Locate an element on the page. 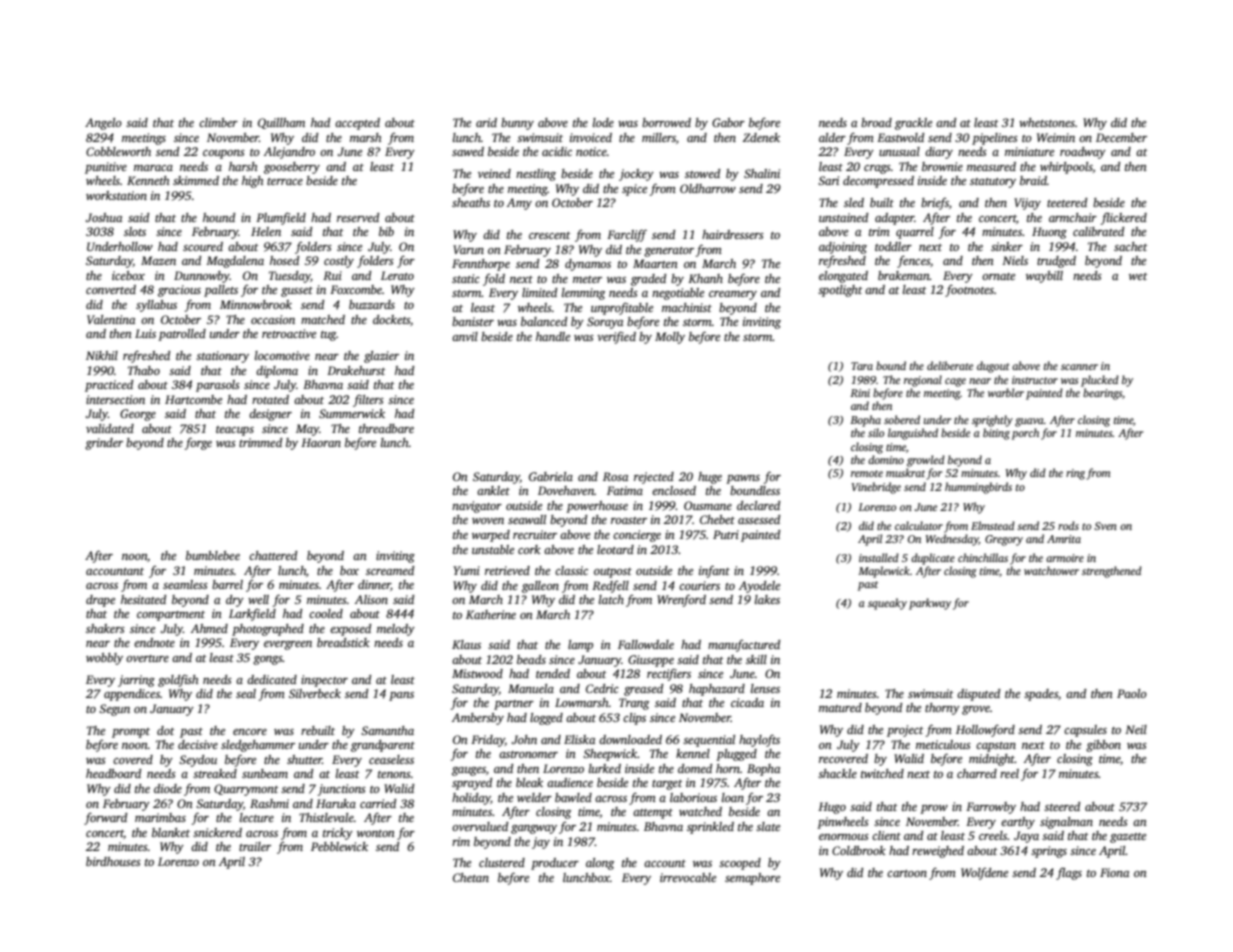 This document has height=952, width=1233. Chetan is located at coordinates (471, 877).
